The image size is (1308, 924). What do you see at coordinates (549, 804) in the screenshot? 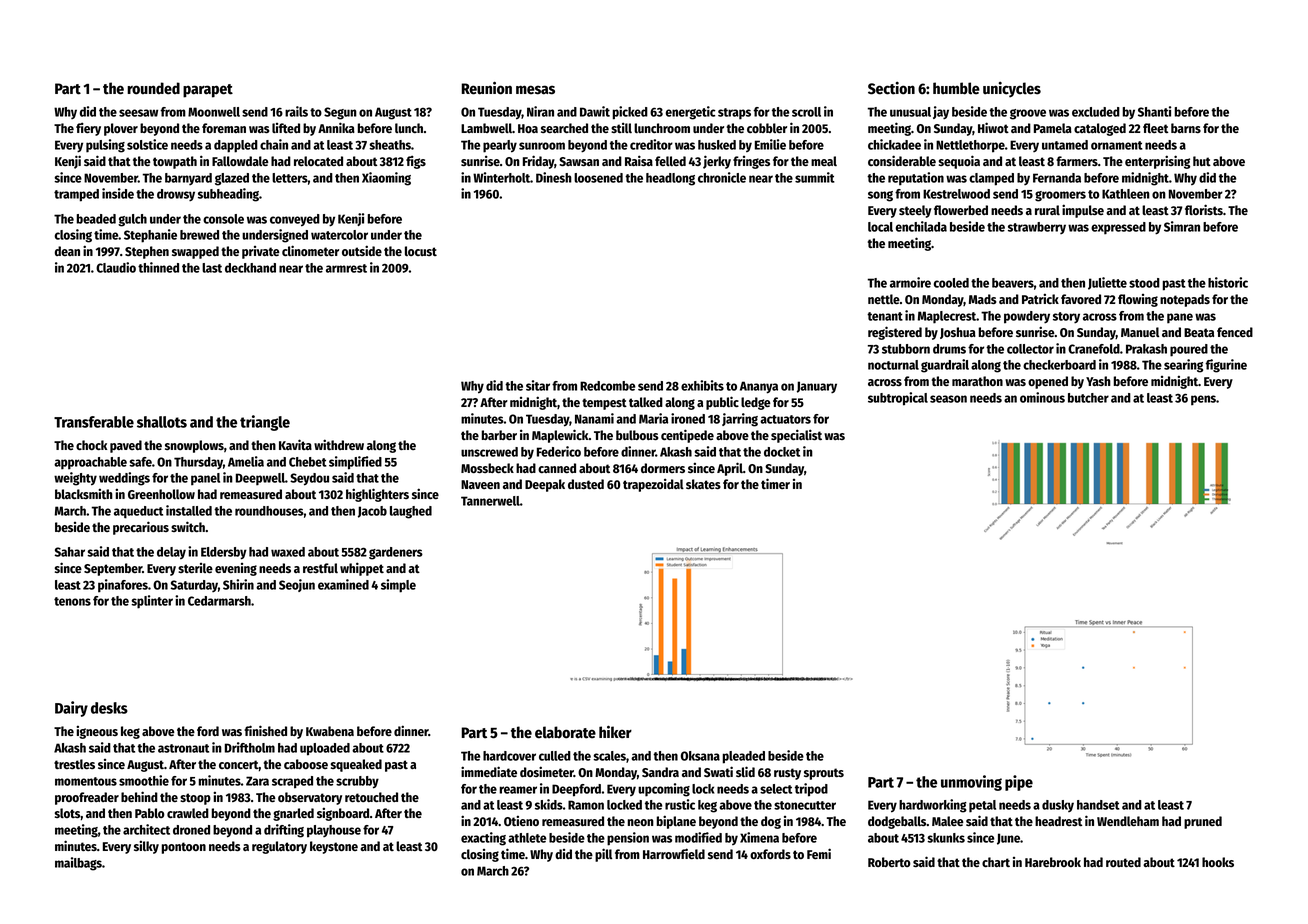
I see `skids` at bounding box center [549, 804].
